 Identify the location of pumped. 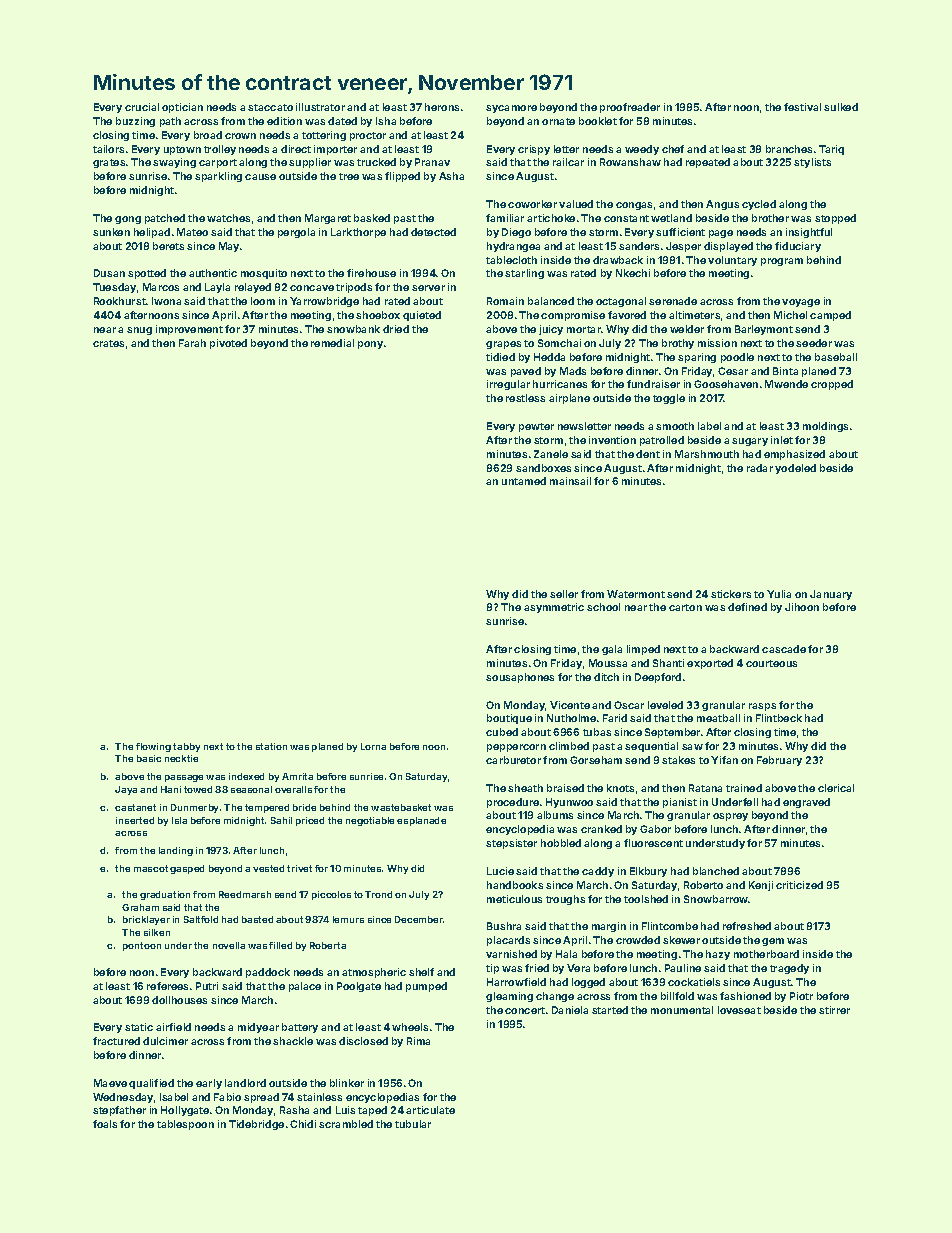
(426, 987).
